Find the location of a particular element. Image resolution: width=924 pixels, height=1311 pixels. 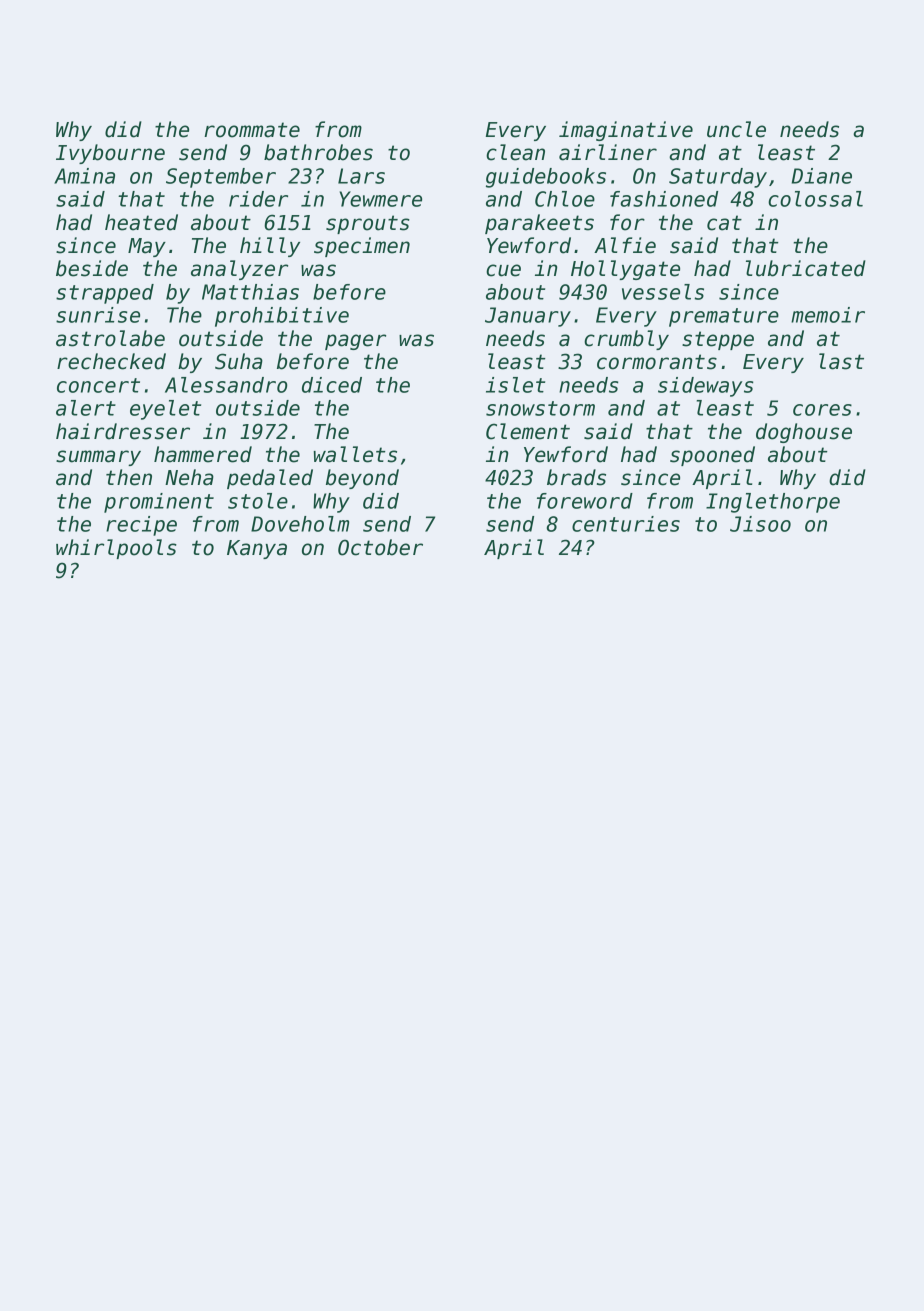

sideways is located at coordinates (705, 387).
